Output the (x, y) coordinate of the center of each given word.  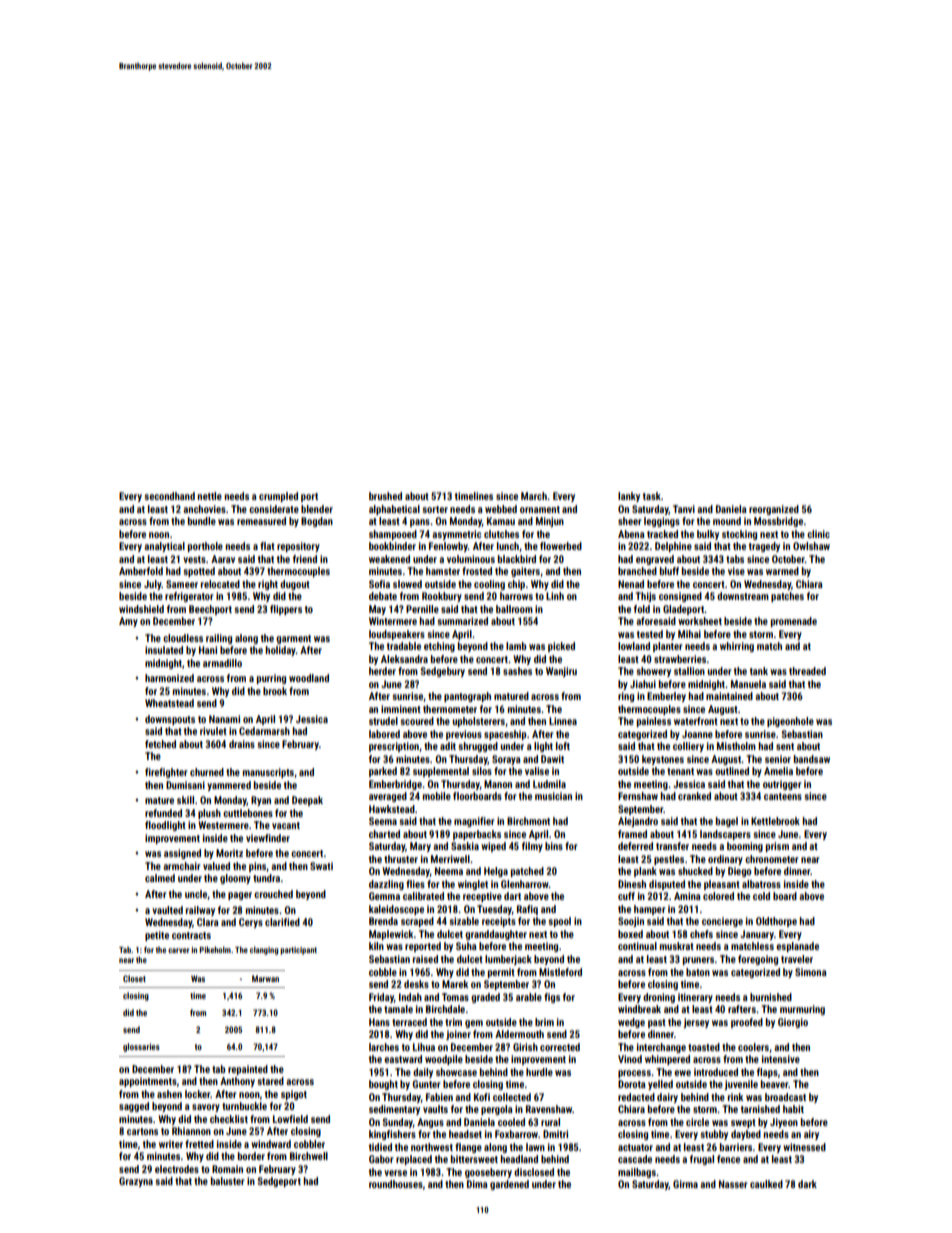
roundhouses (396, 1184)
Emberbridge (395, 785)
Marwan (265, 978)
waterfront (696, 721)
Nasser (733, 1184)
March (534, 496)
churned (207, 772)
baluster (228, 1181)
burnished (771, 997)
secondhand (170, 496)
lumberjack (508, 960)
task (652, 496)
